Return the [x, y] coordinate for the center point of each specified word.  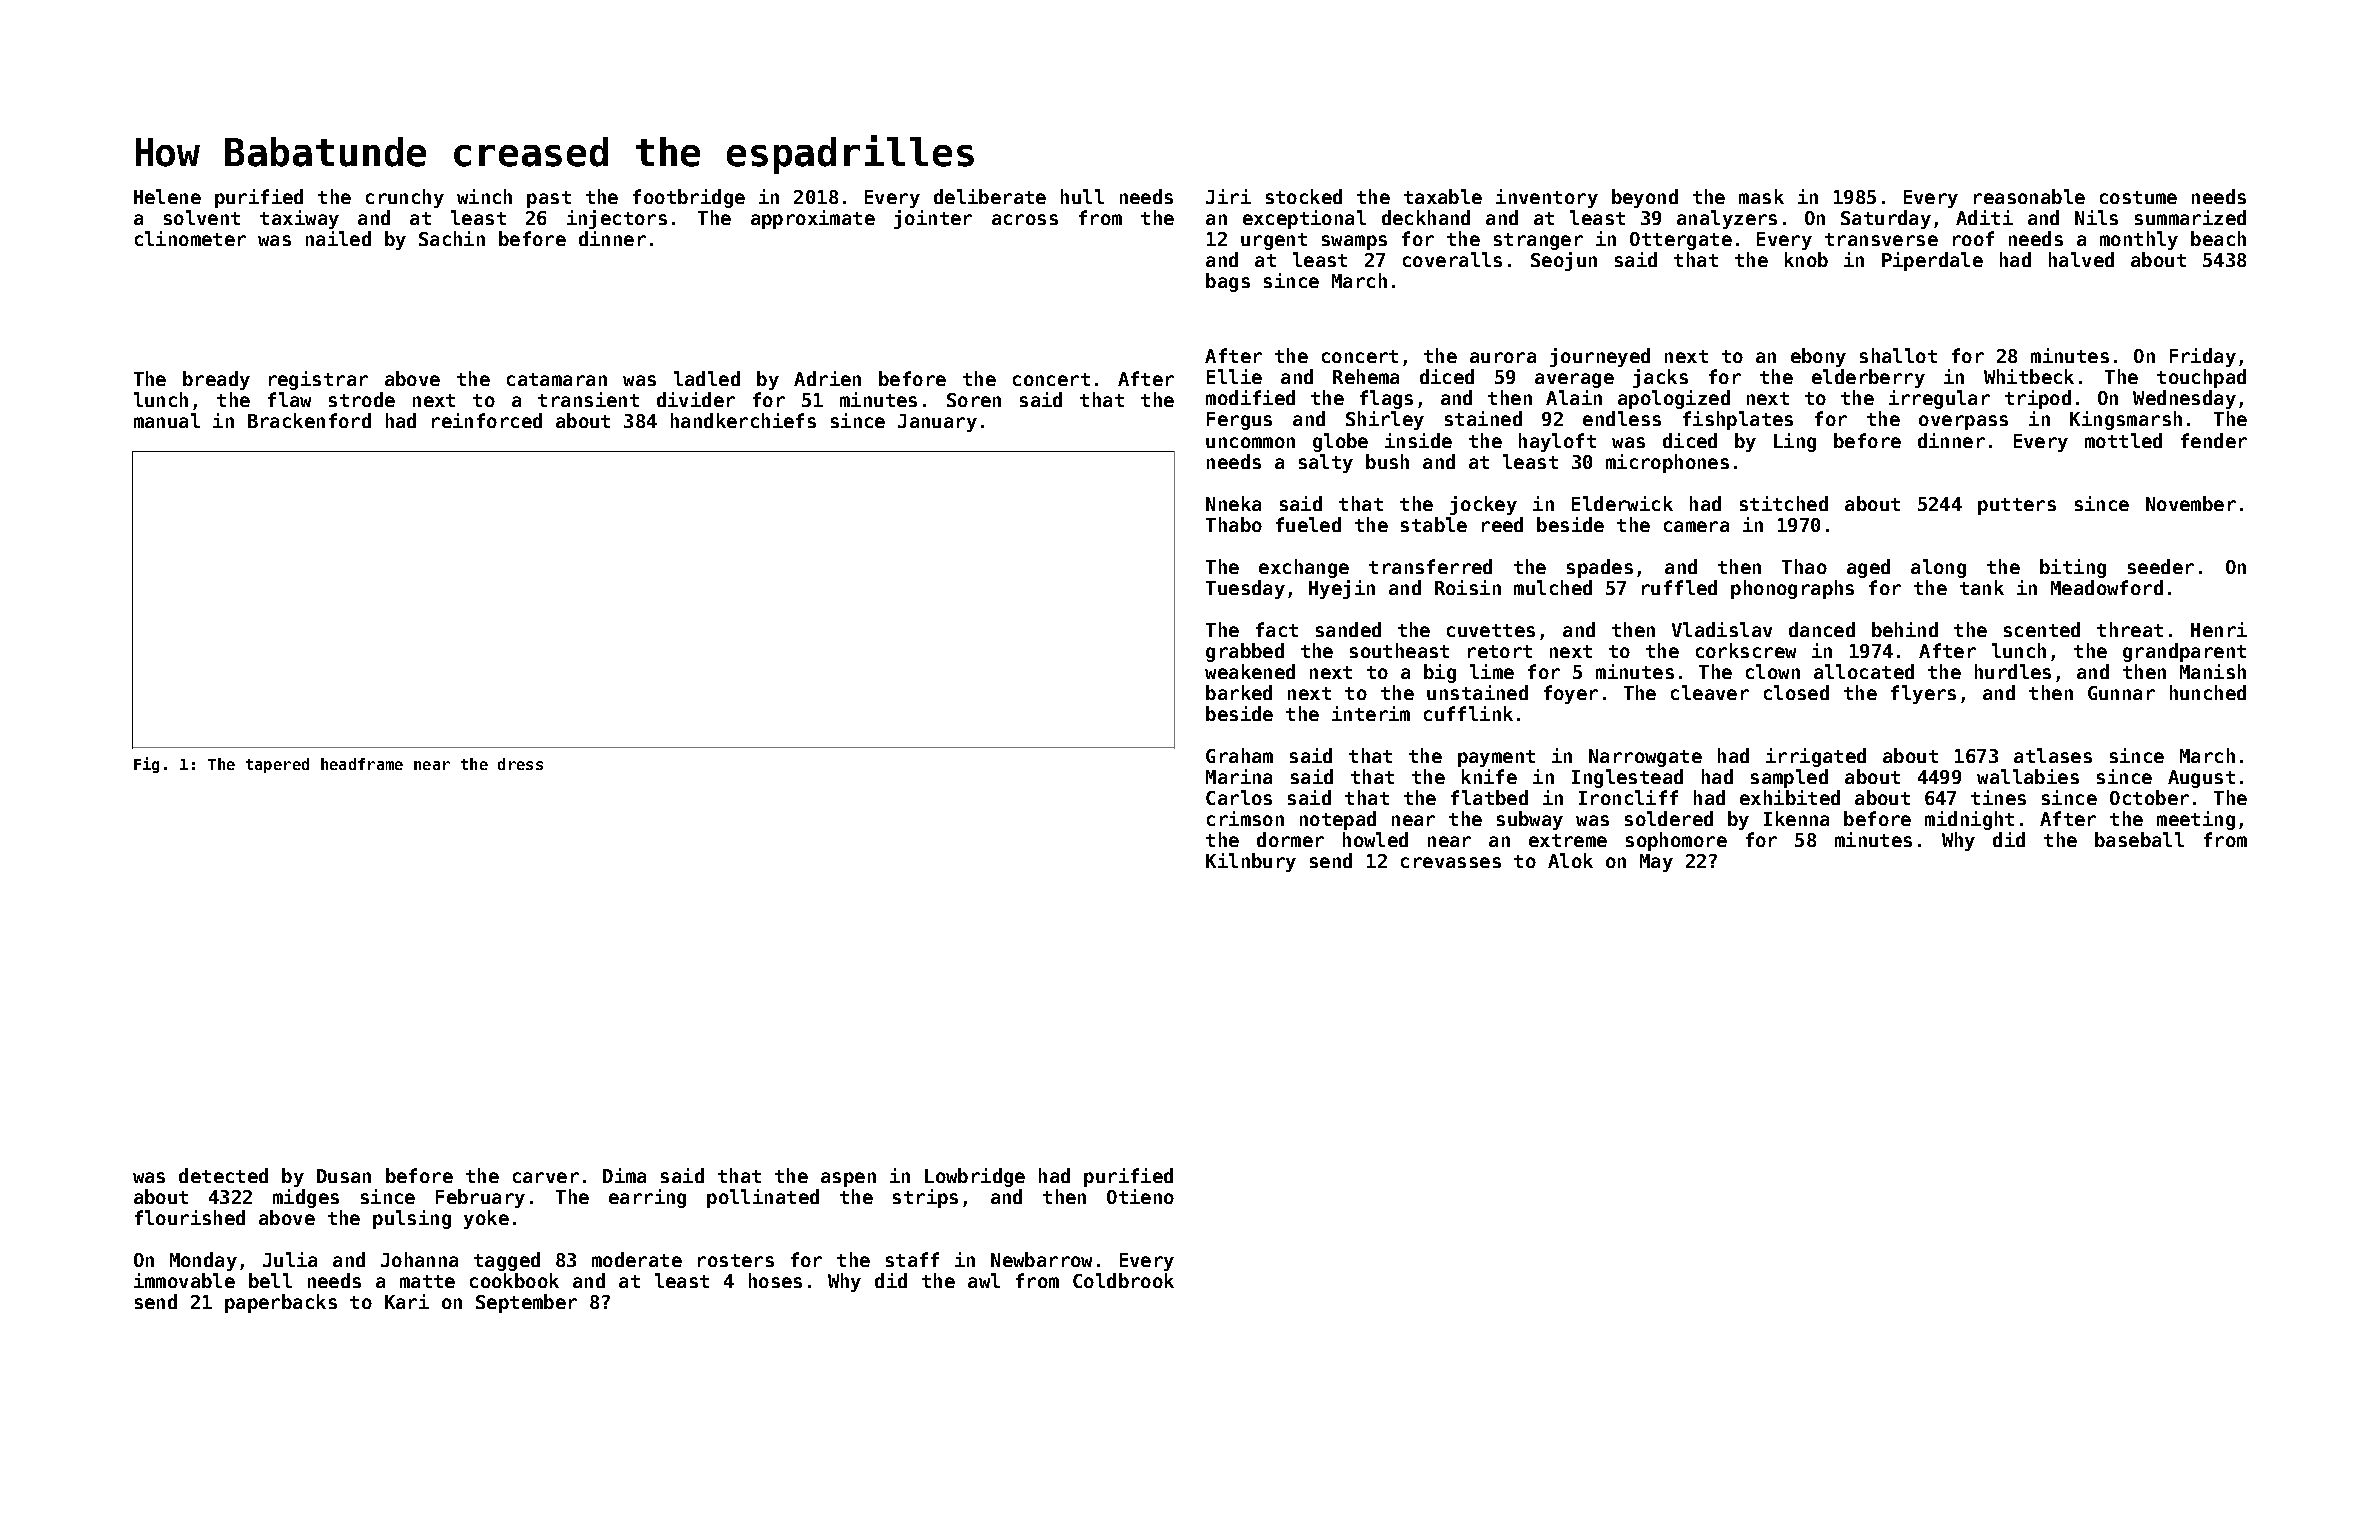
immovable [184, 1280]
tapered [277, 765]
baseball [2139, 839]
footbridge [689, 198]
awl [984, 1280]
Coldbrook [1123, 1280]
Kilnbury [1251, 862]
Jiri [1228, 196]
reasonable [2029, 196]
